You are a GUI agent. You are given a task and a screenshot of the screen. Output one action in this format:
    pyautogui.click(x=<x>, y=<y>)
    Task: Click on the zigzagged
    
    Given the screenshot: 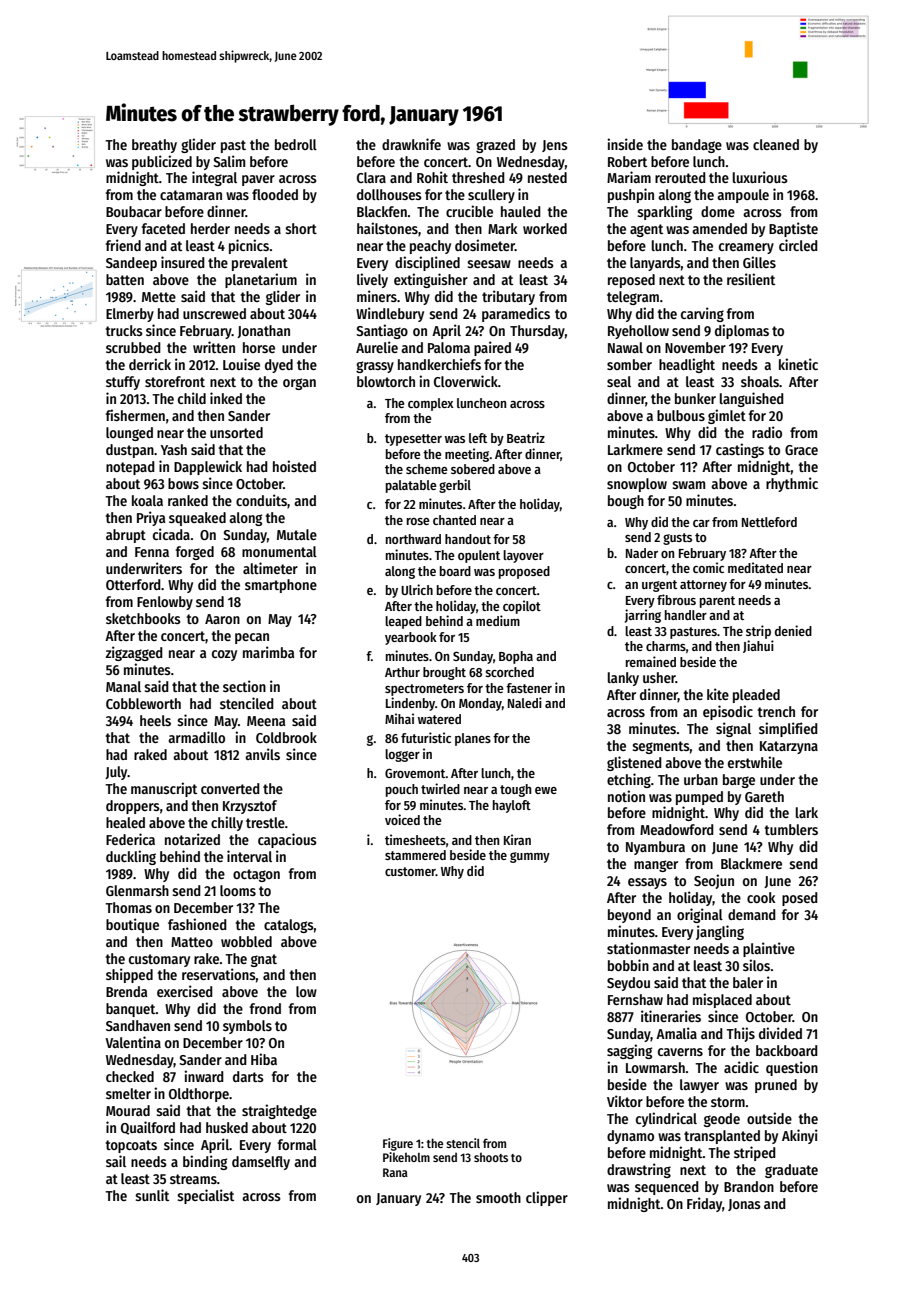 What is the action you would take?
    pyautogui.click(x=134, y=653)
